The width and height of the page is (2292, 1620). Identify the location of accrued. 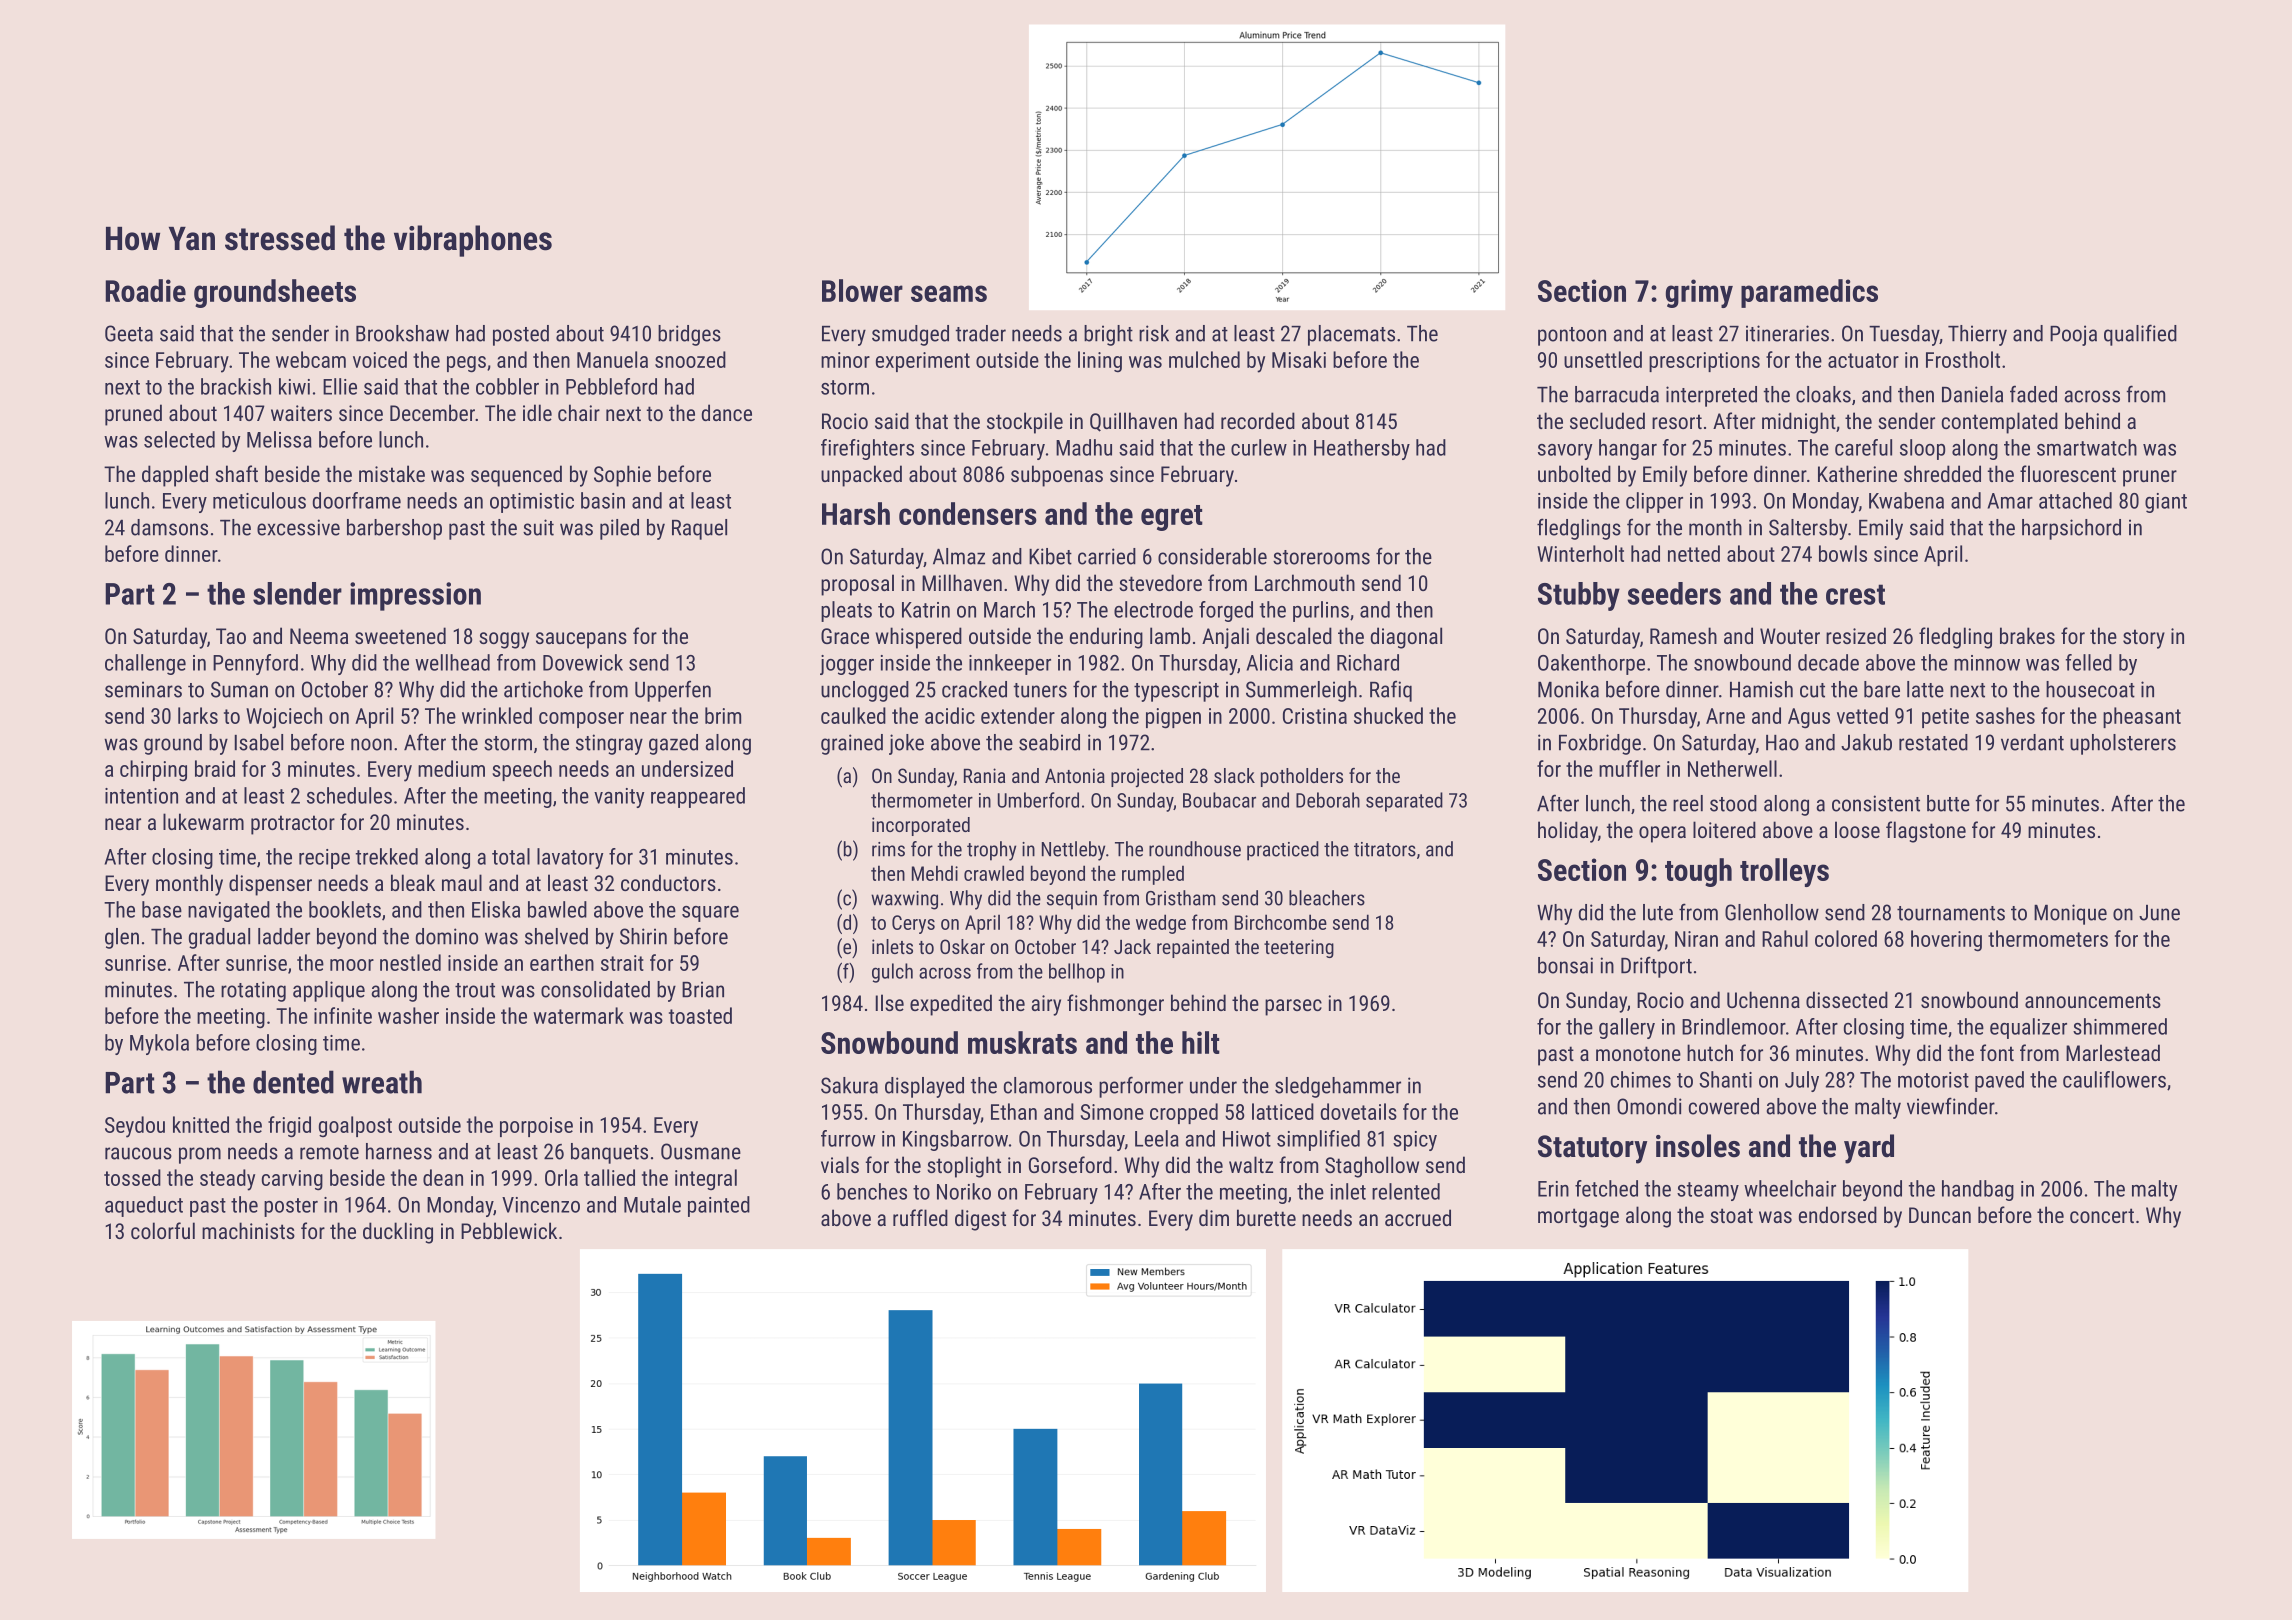
(1418, 1217).
